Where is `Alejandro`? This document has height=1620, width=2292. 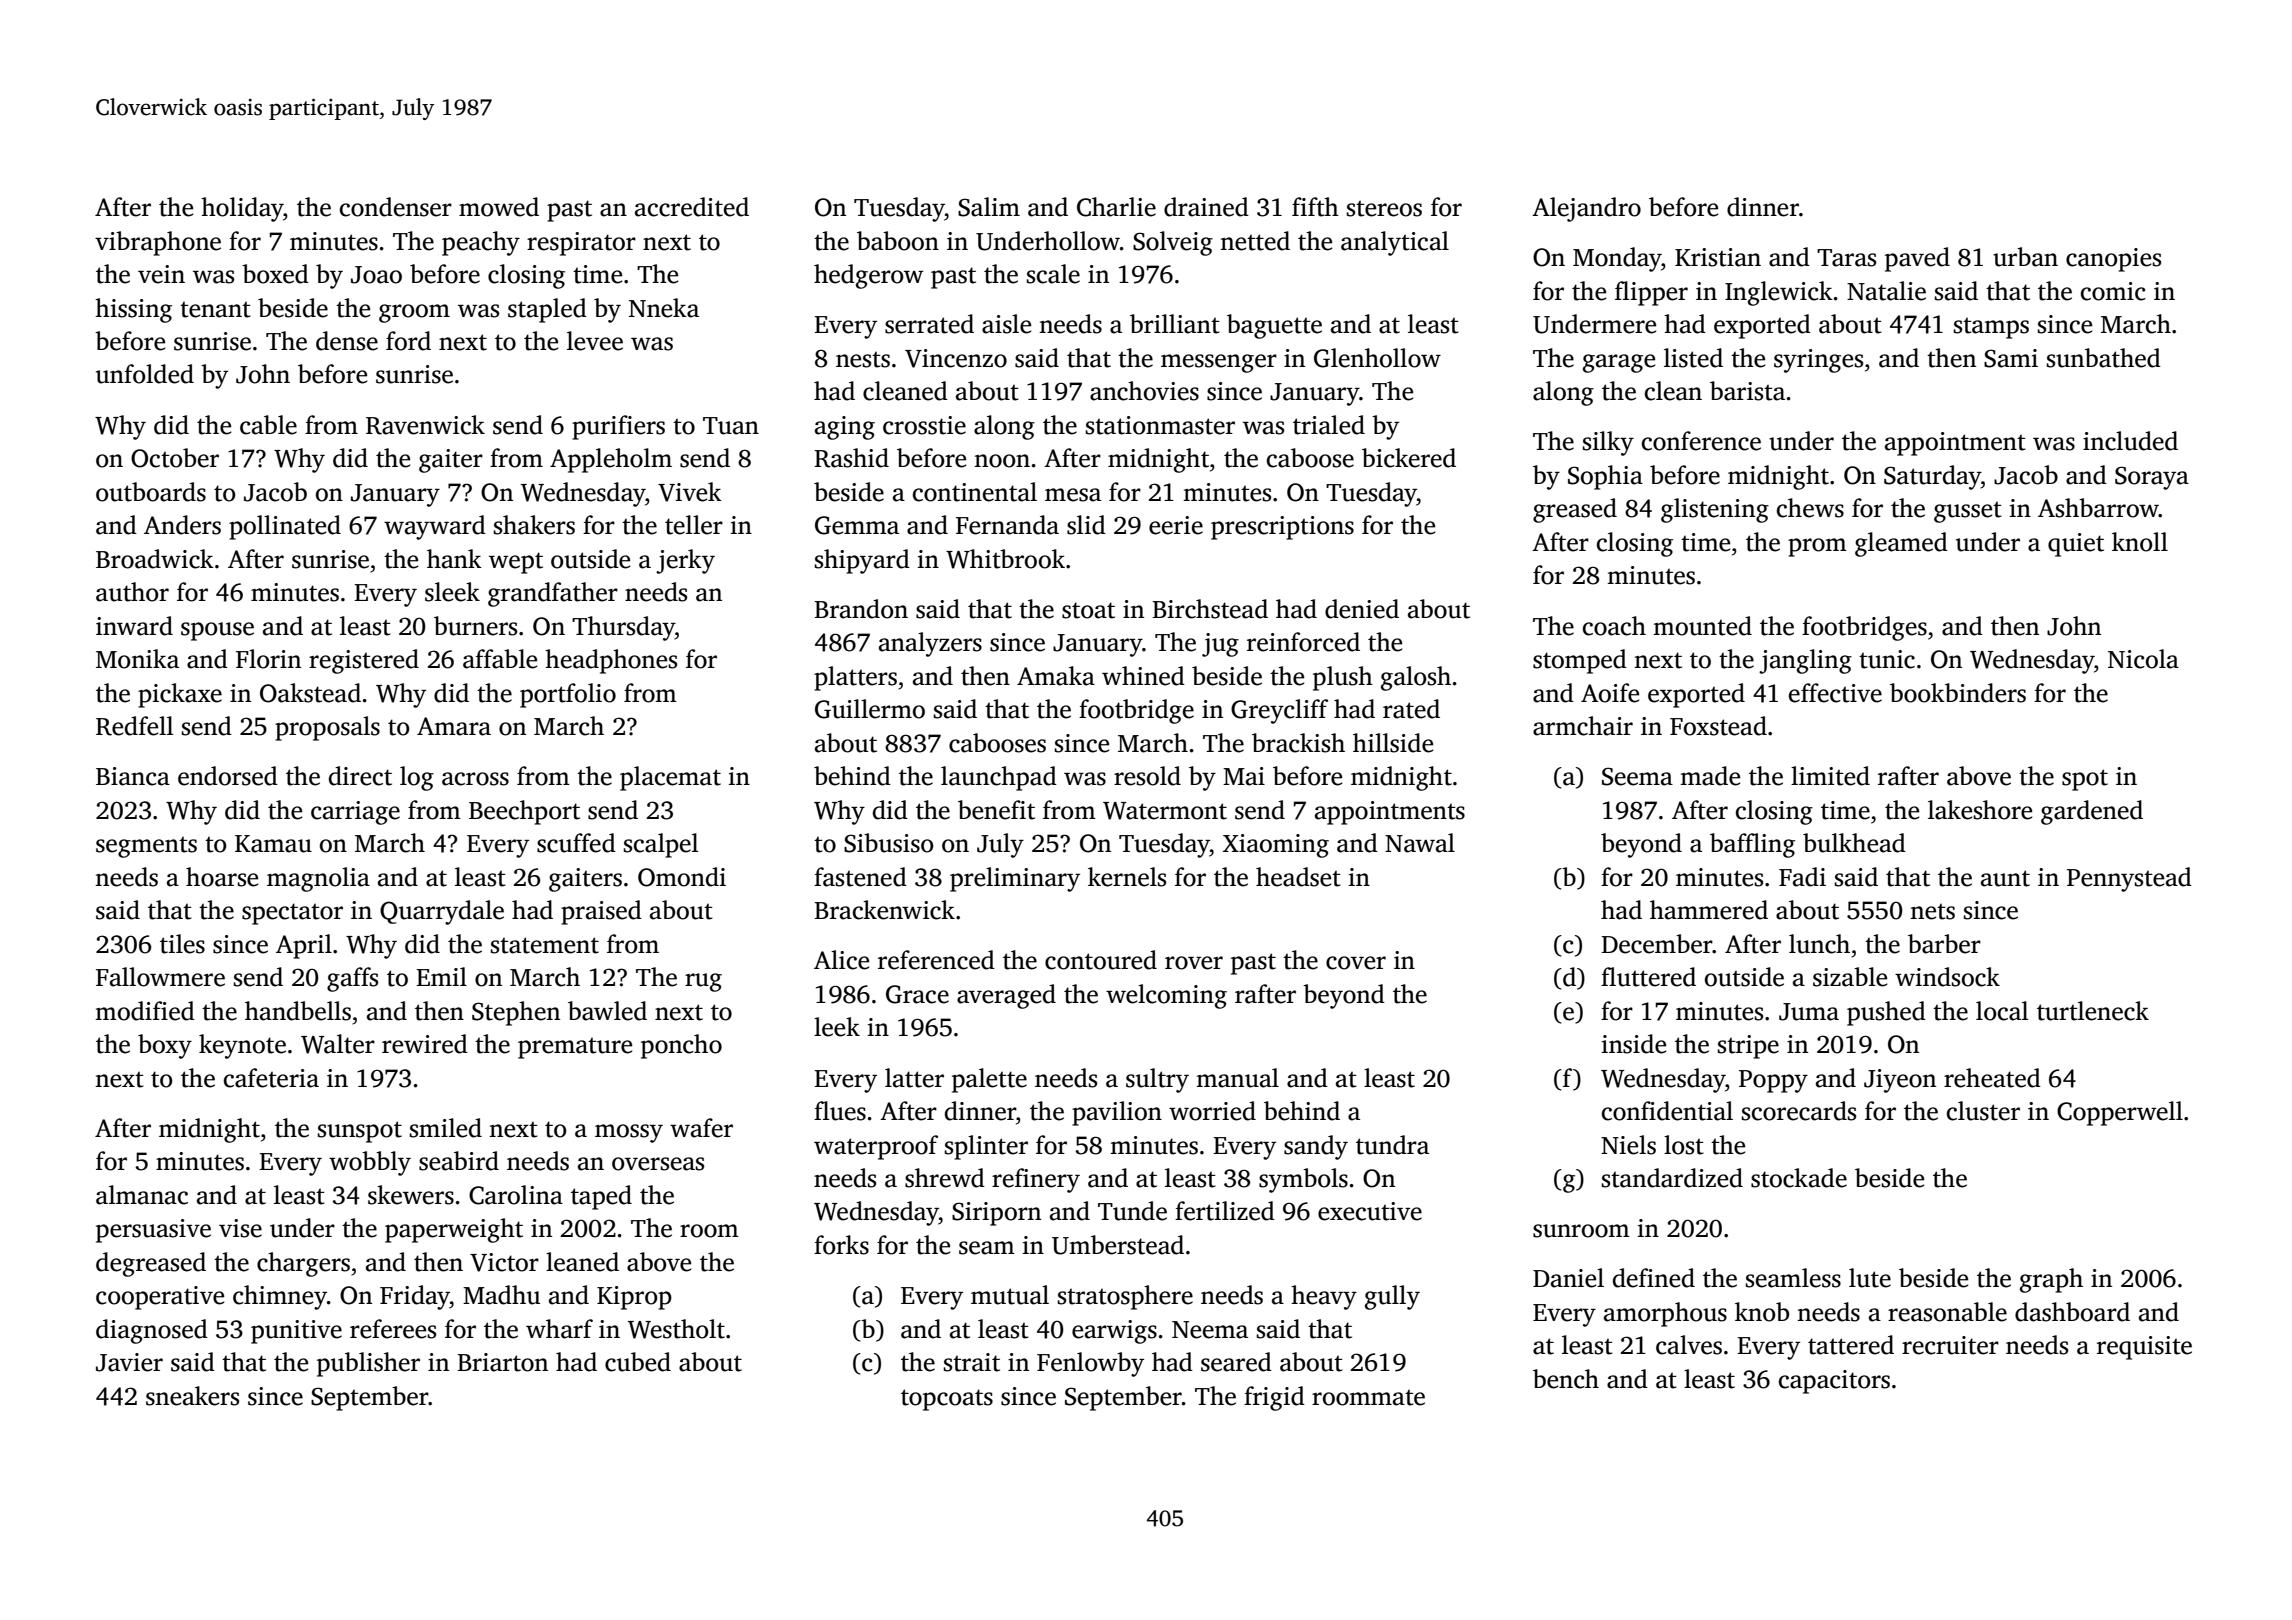
Alejandro is located at coordinates (1586, 209).
